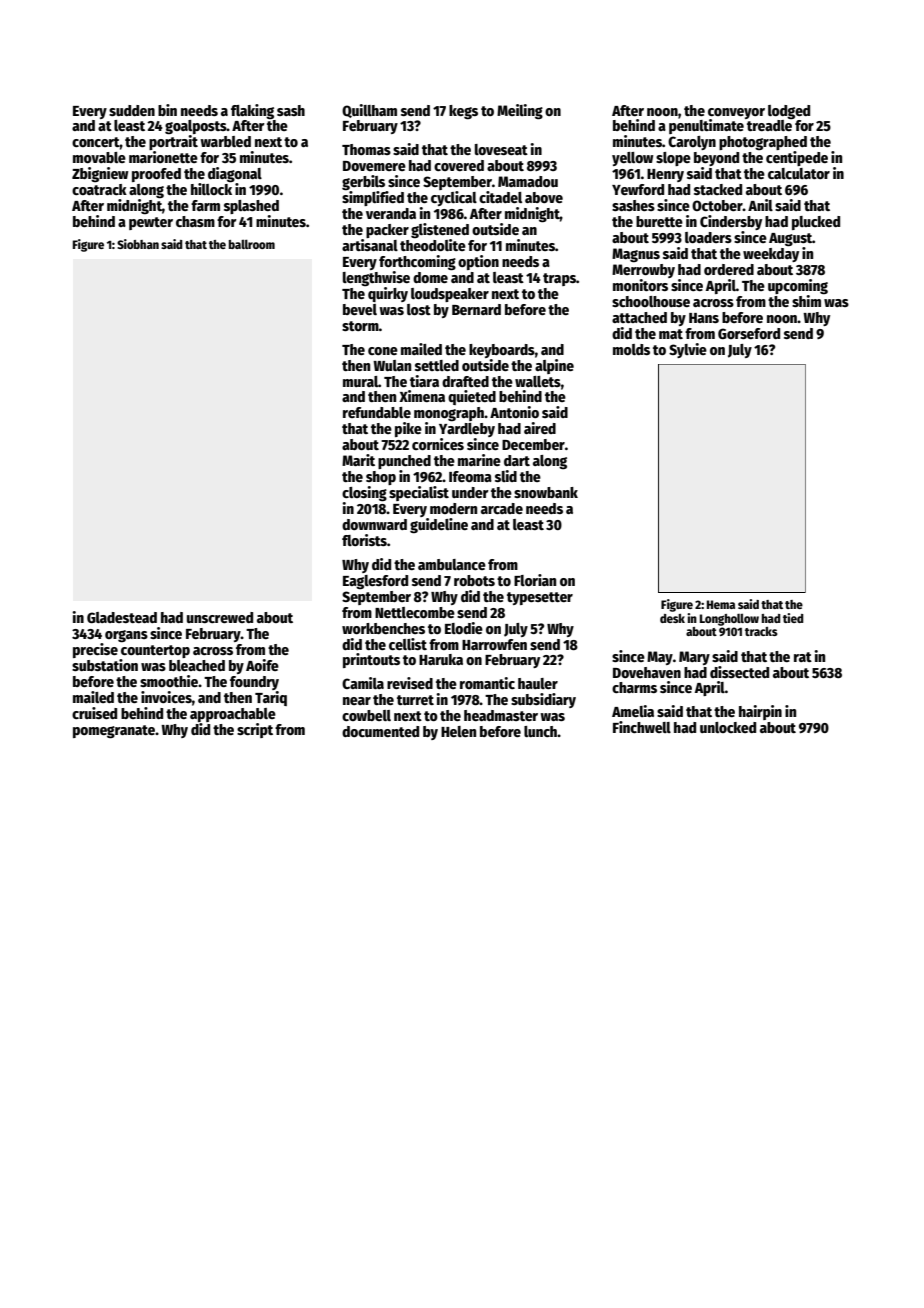 This document has height=1308, width=924. I want to click on ballroom, so click(252, 244).
